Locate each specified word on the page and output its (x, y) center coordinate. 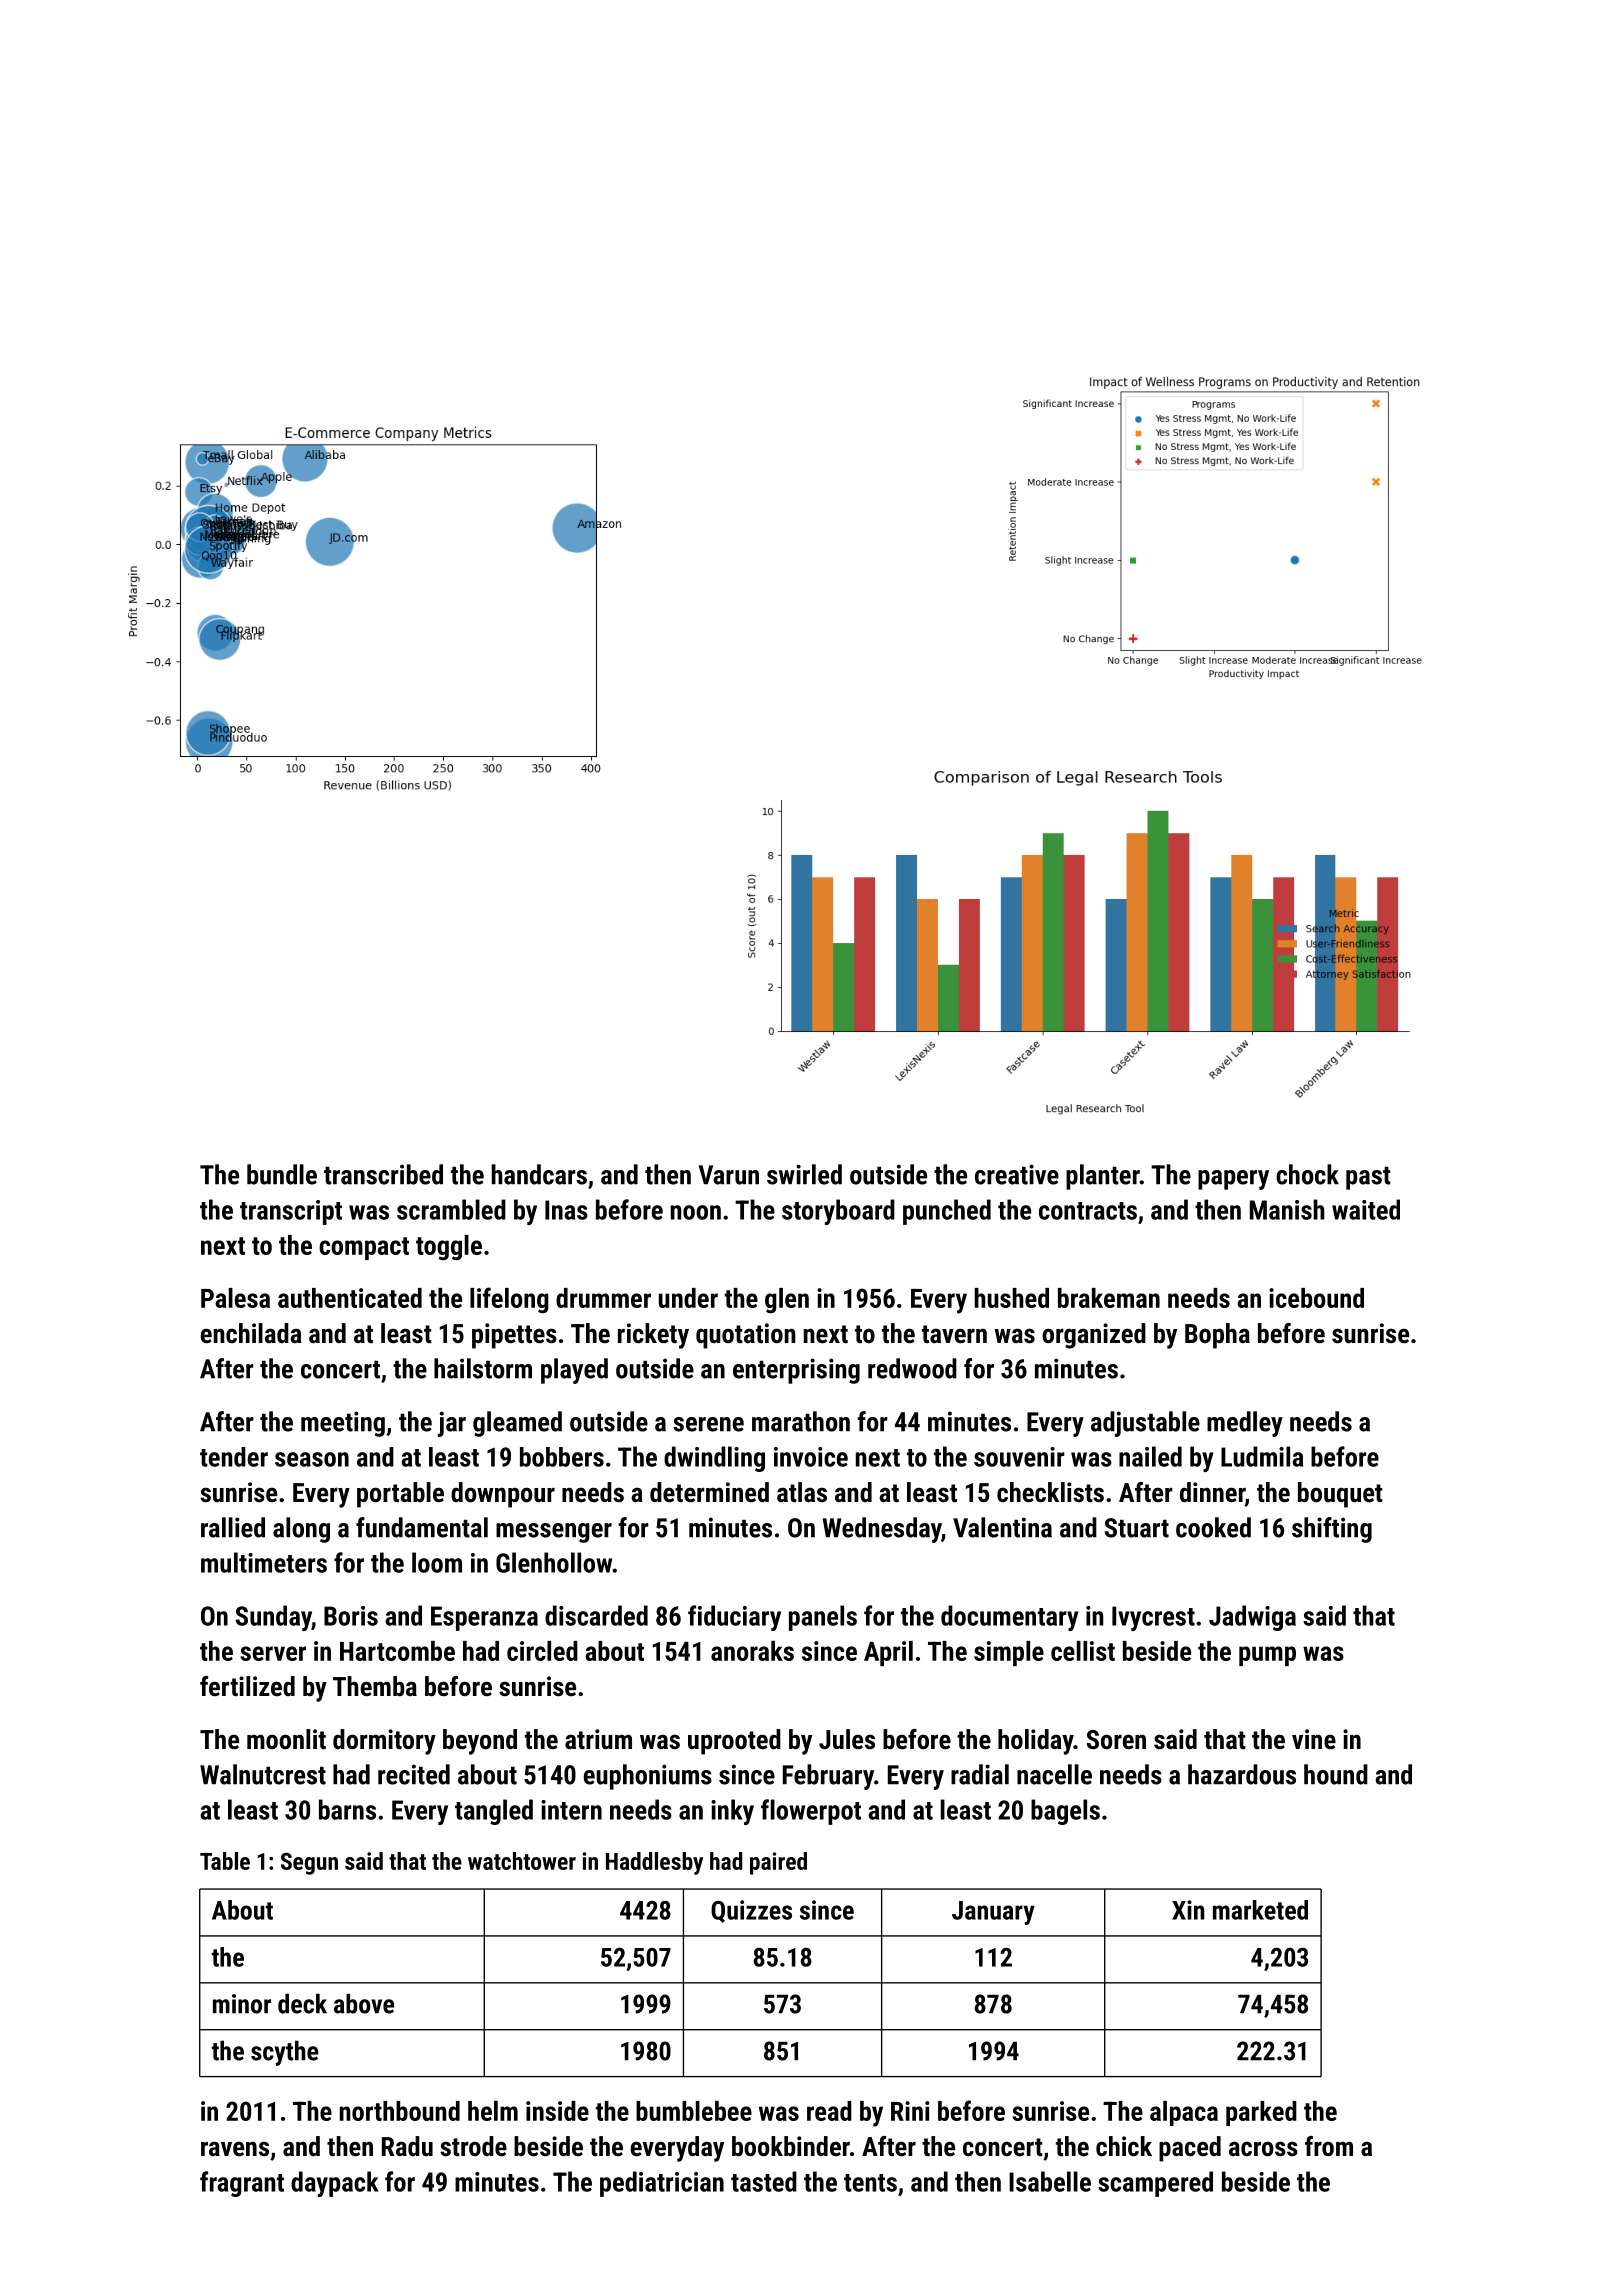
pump (1267, 1656)
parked (1261, 2113)
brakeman (1109, 1298)
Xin (1188, 1910)
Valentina (1002, 1527)
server (273, 1653)
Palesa (235, 1298)
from (1329, 2146)
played (574, 1371)
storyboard (838, 1212)
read (829, 2111)
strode (473, 2146)
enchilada (251, 1333)
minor (242, 2004)
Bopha (1217, 1336)
